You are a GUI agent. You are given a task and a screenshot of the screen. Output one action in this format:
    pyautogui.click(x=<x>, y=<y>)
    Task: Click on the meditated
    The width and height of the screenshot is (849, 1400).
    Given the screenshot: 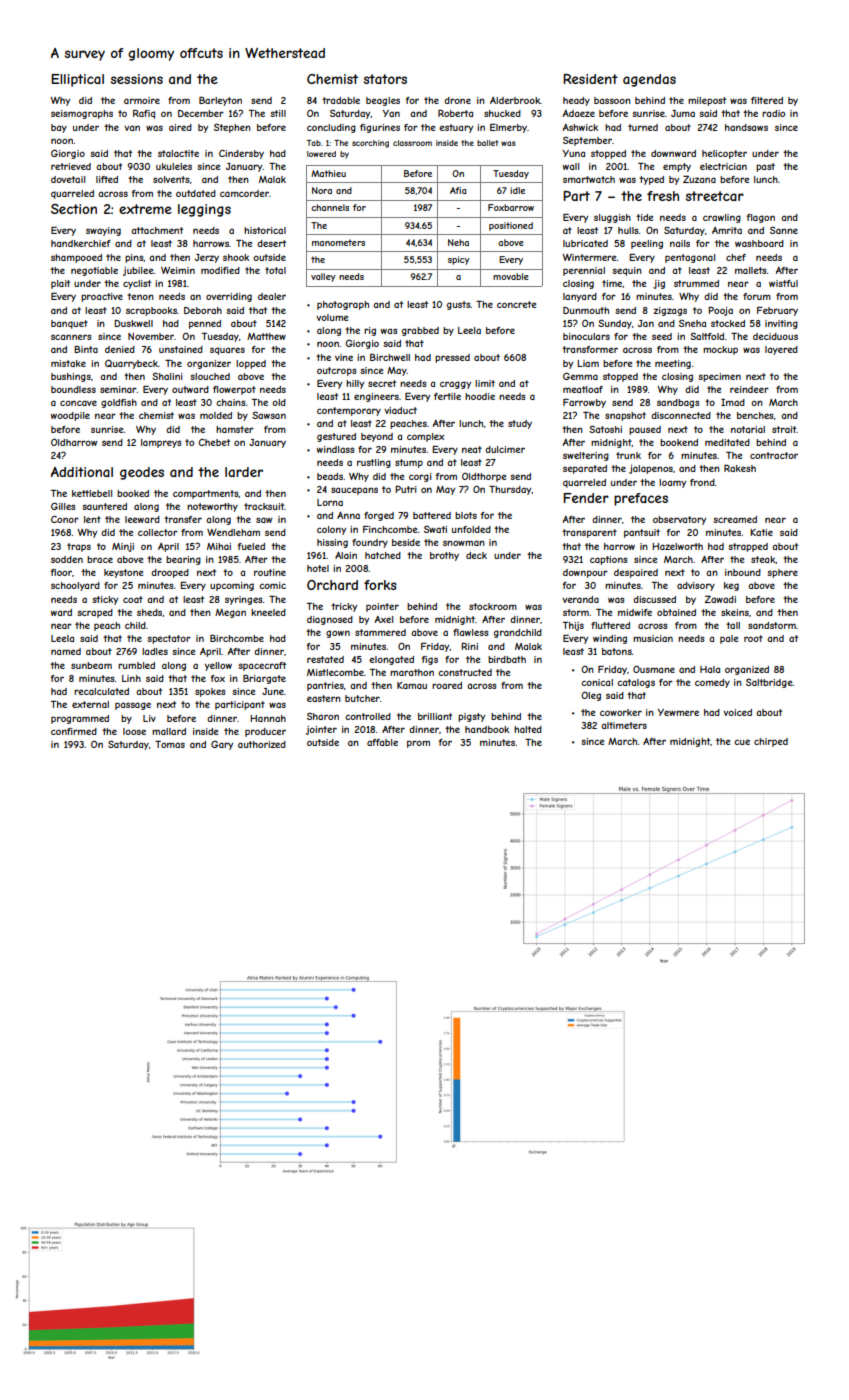 What is the action you would take?
    pyautogui.click(x=727, y=442)
